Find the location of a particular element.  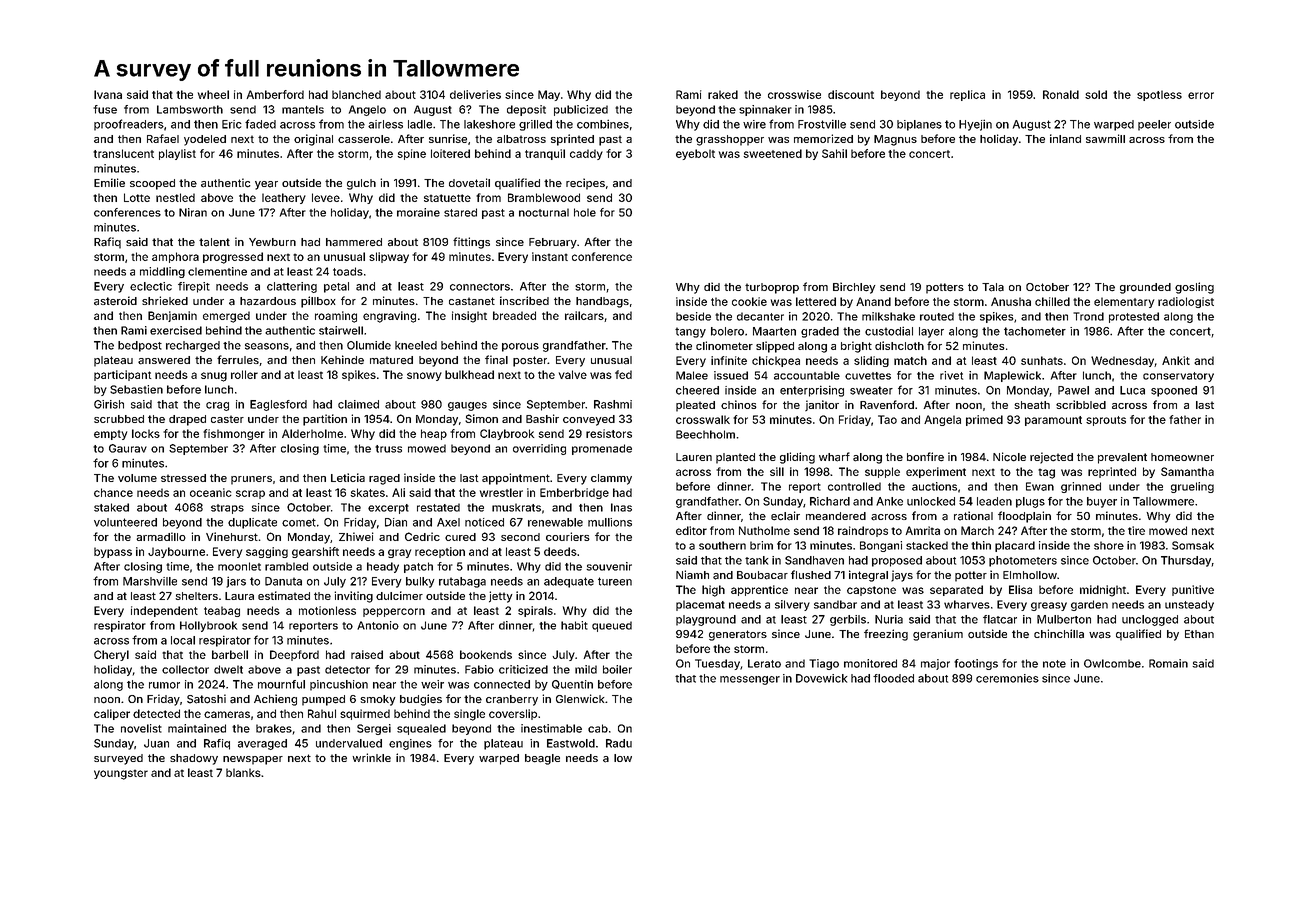

Malee is located at coordinates (692, 375).
